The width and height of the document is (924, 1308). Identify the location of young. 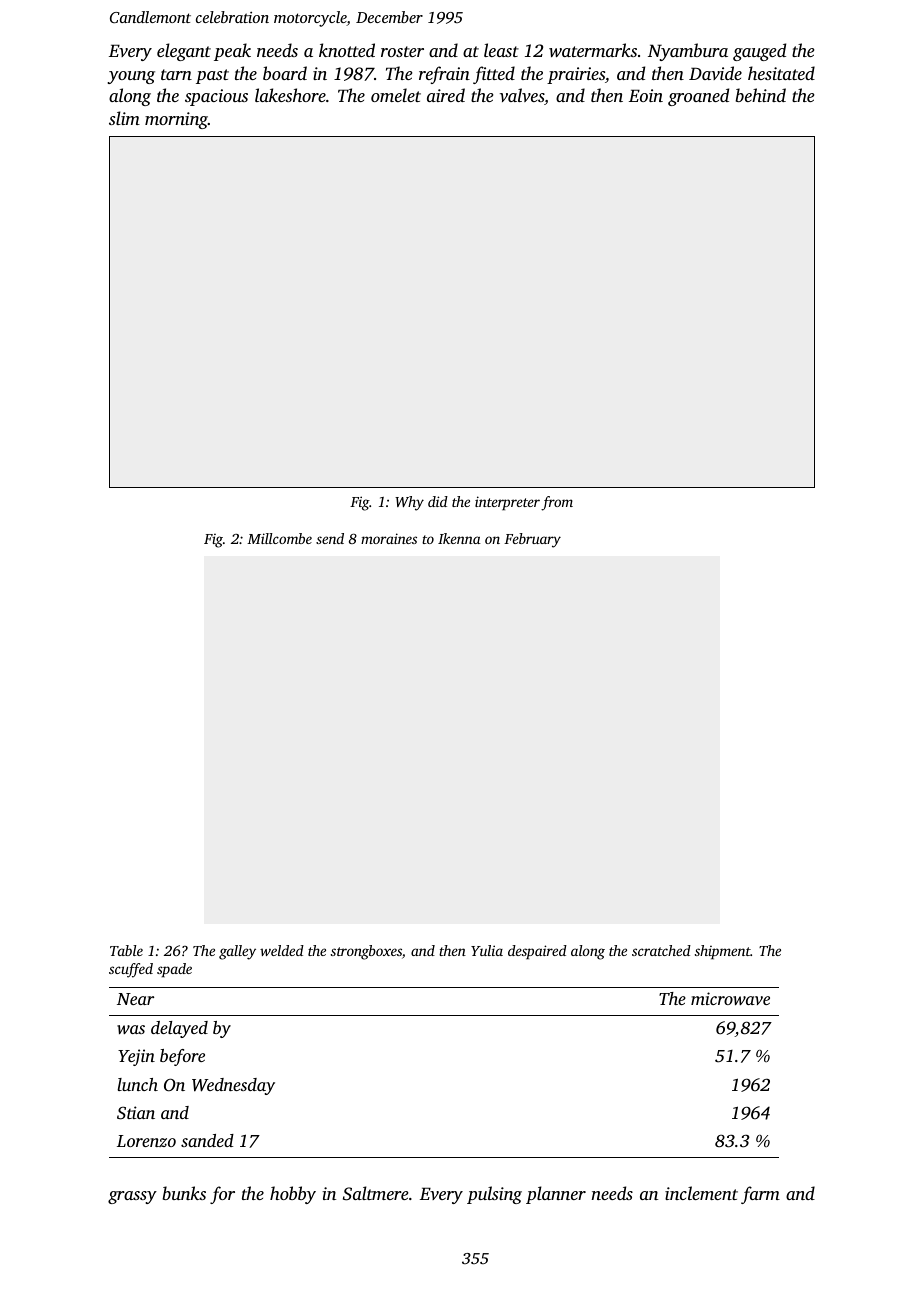
(131, 77).
